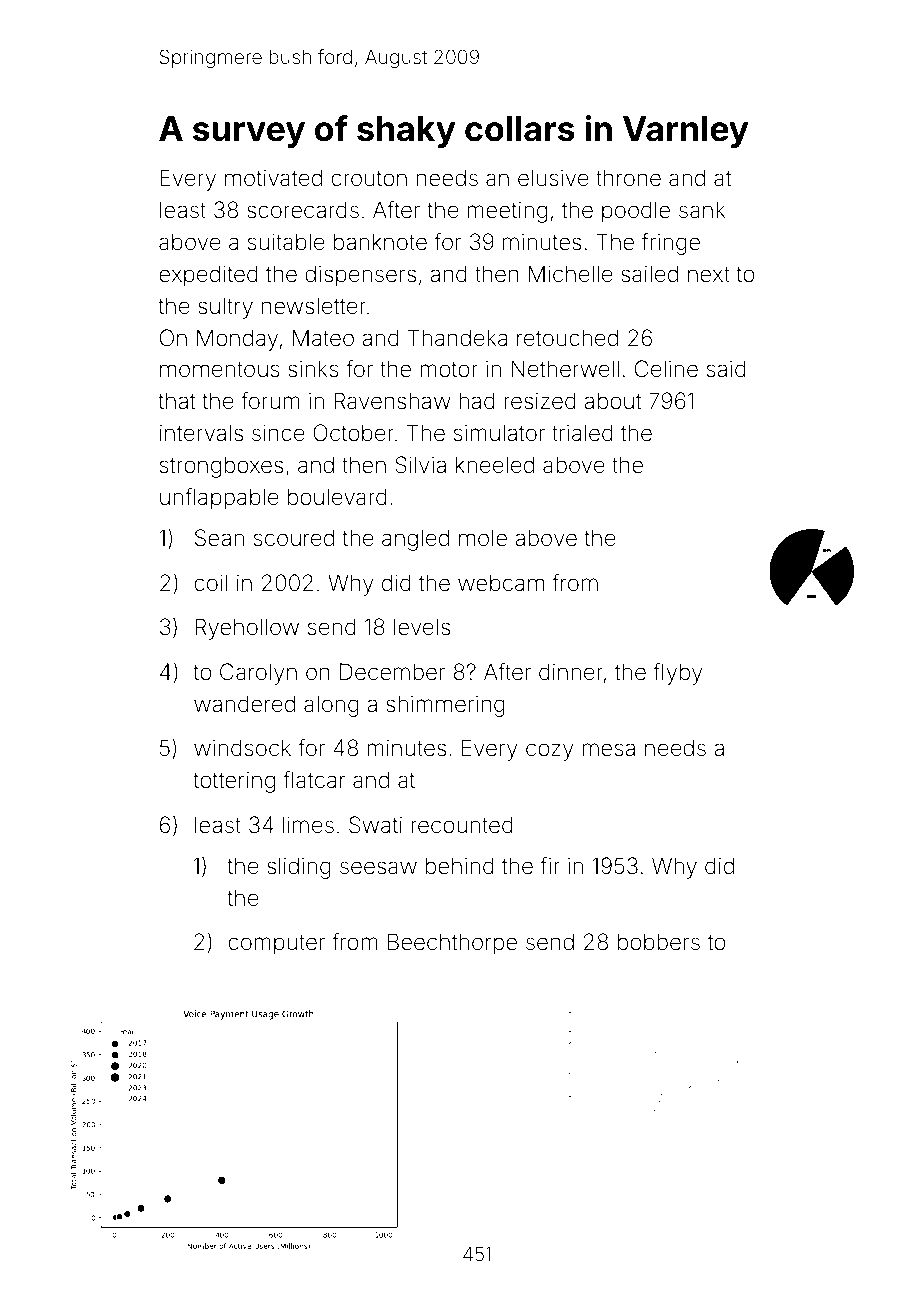 The width and height of the screenshot is (924, 1311). What do you see at coordinates (225, 308) in the screenshot?
I see `sultry` at bounding box center [225, 308].
